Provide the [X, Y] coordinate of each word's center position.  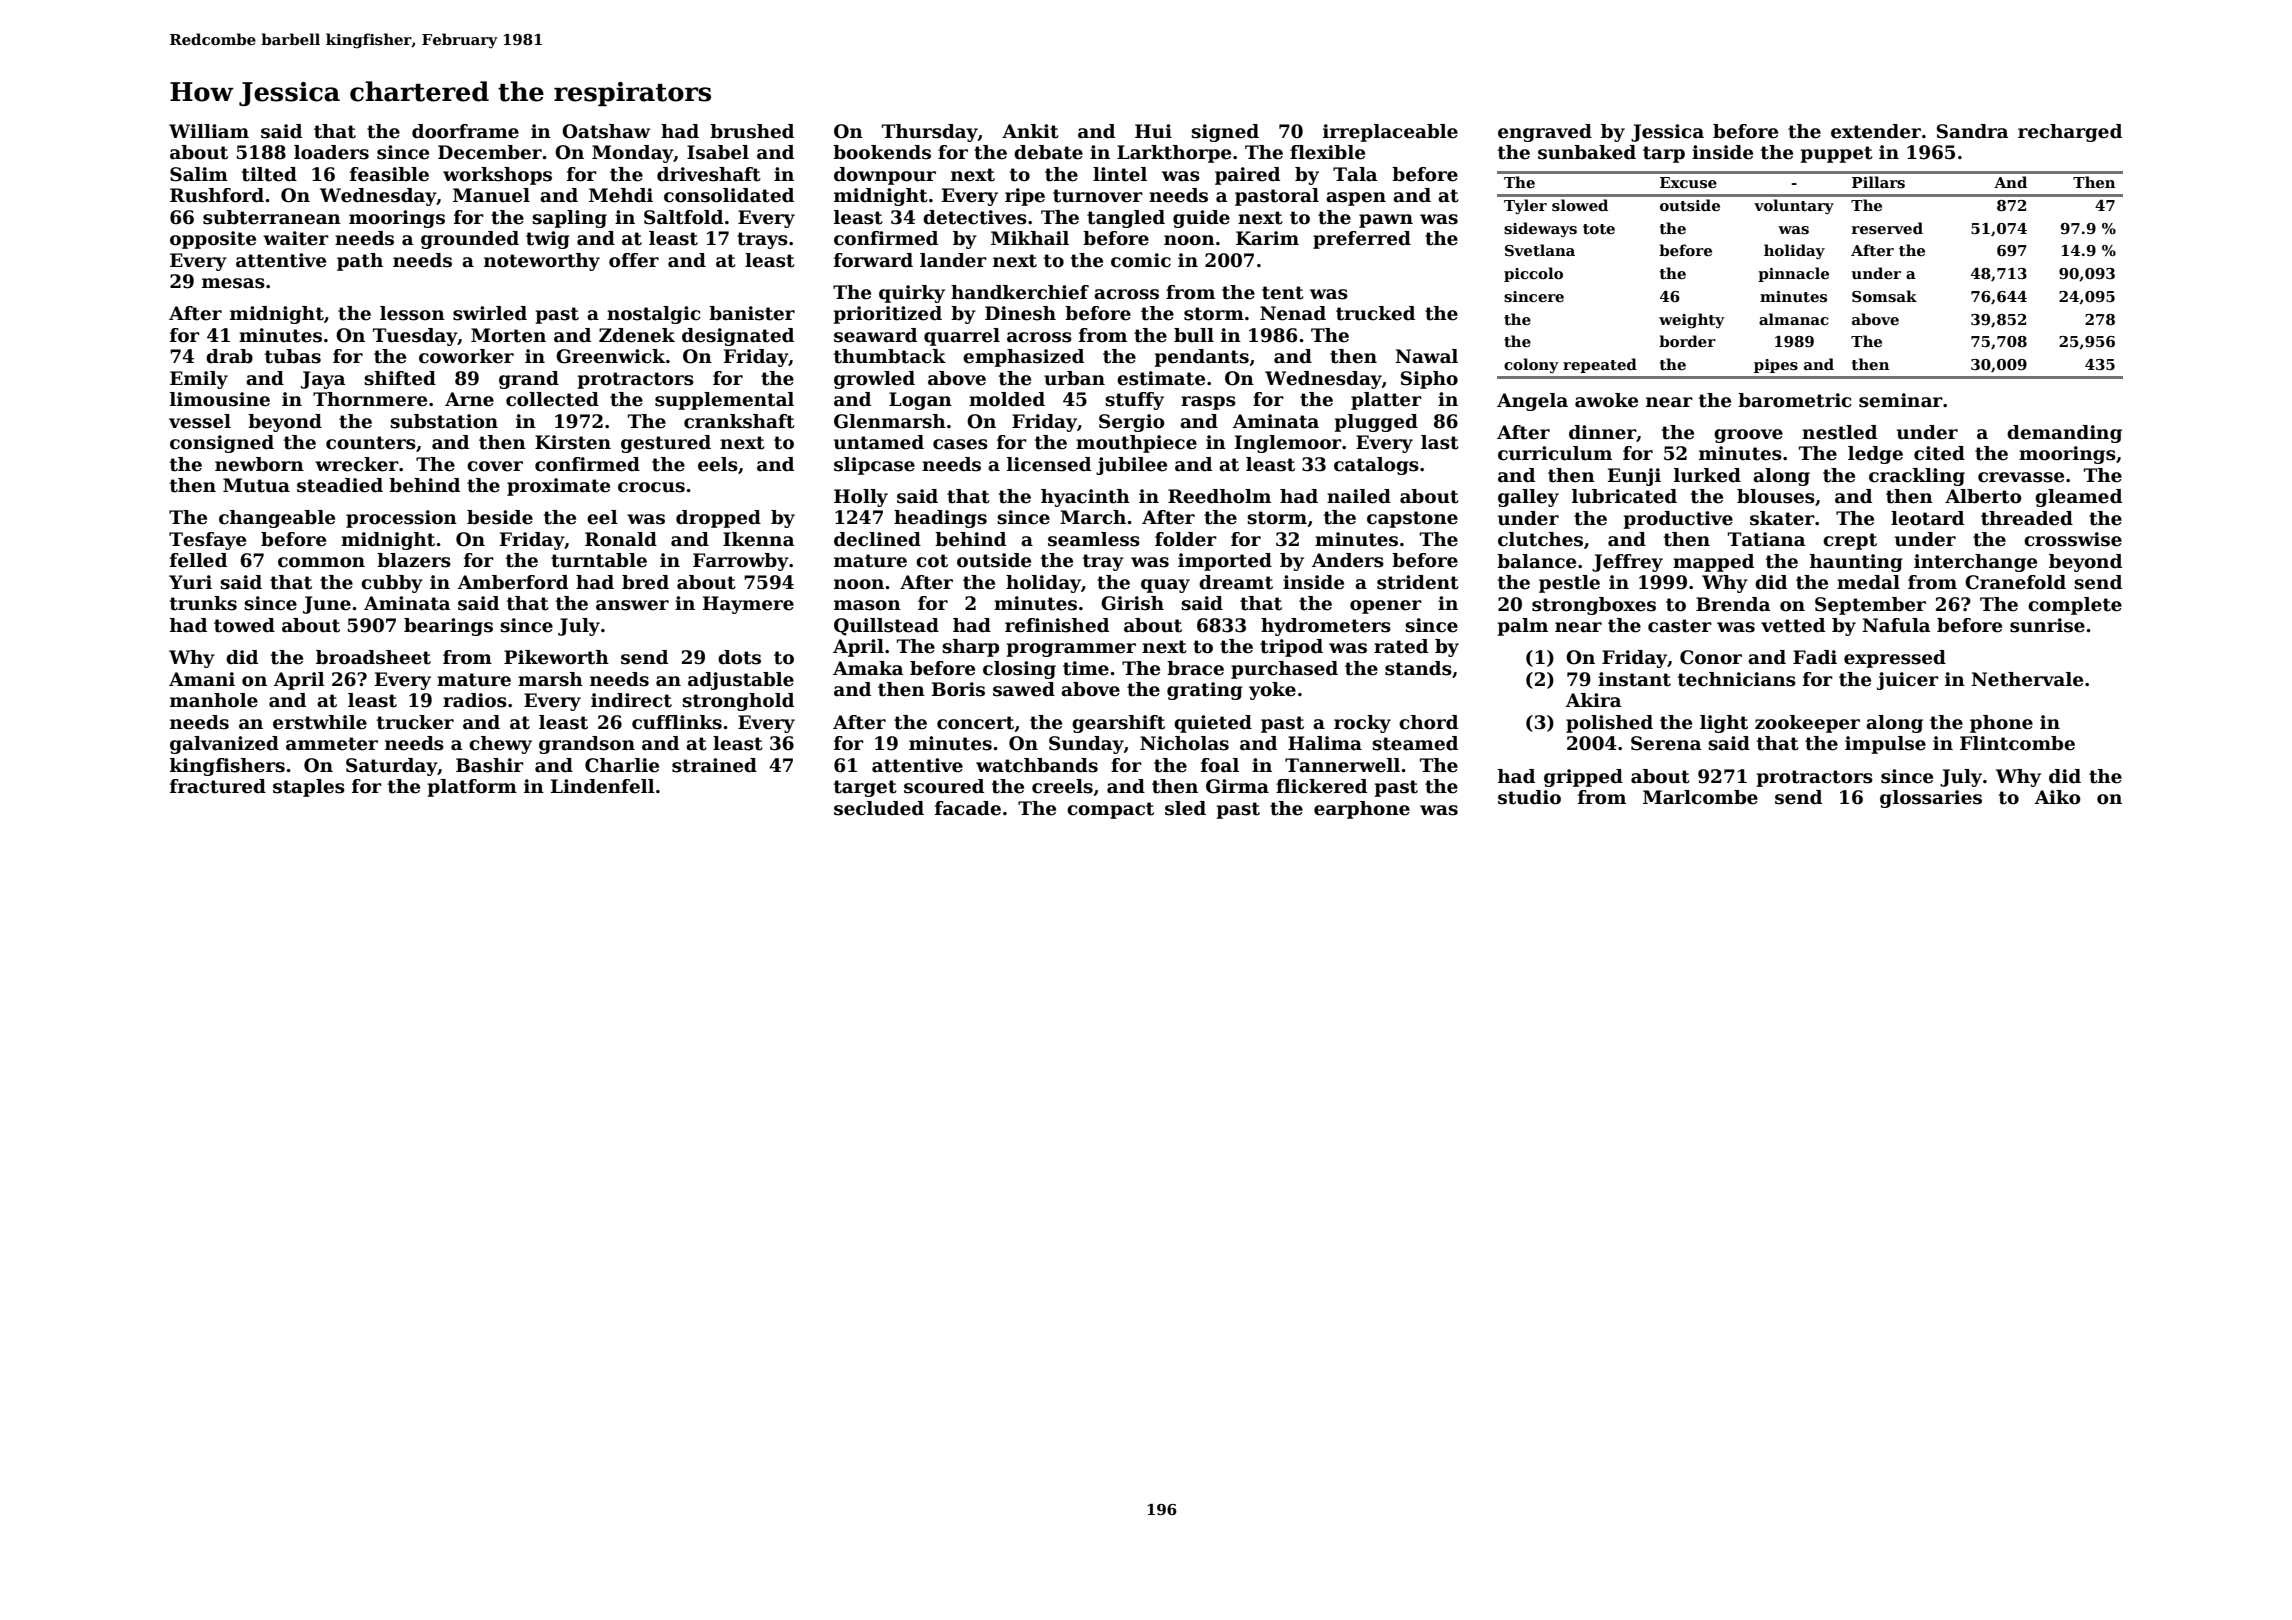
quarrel [962, 337]
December [490, 152]
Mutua [256, 485]
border [1687, 341]
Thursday [930, 133]
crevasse [2021, 477]
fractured [218, 786]
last [1440, 442]
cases [960, 444]
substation [444, 421]
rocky [1362, 724]
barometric [1795, 400]
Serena [1666, 743]
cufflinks [677, 722]
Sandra [1973, 131]
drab [229, 356]
